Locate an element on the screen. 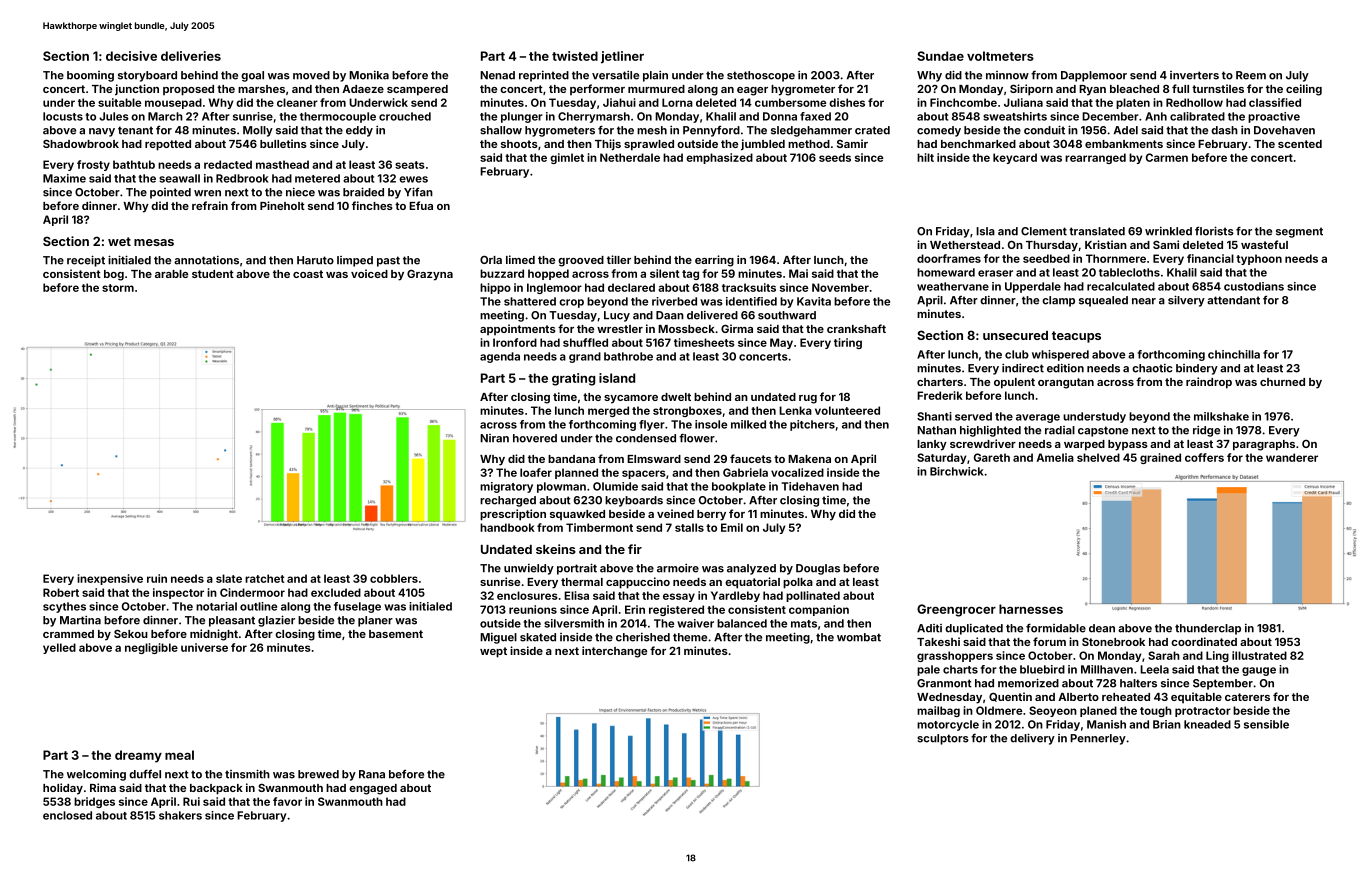  voltmeters is located at coordinates (1000, 56).
